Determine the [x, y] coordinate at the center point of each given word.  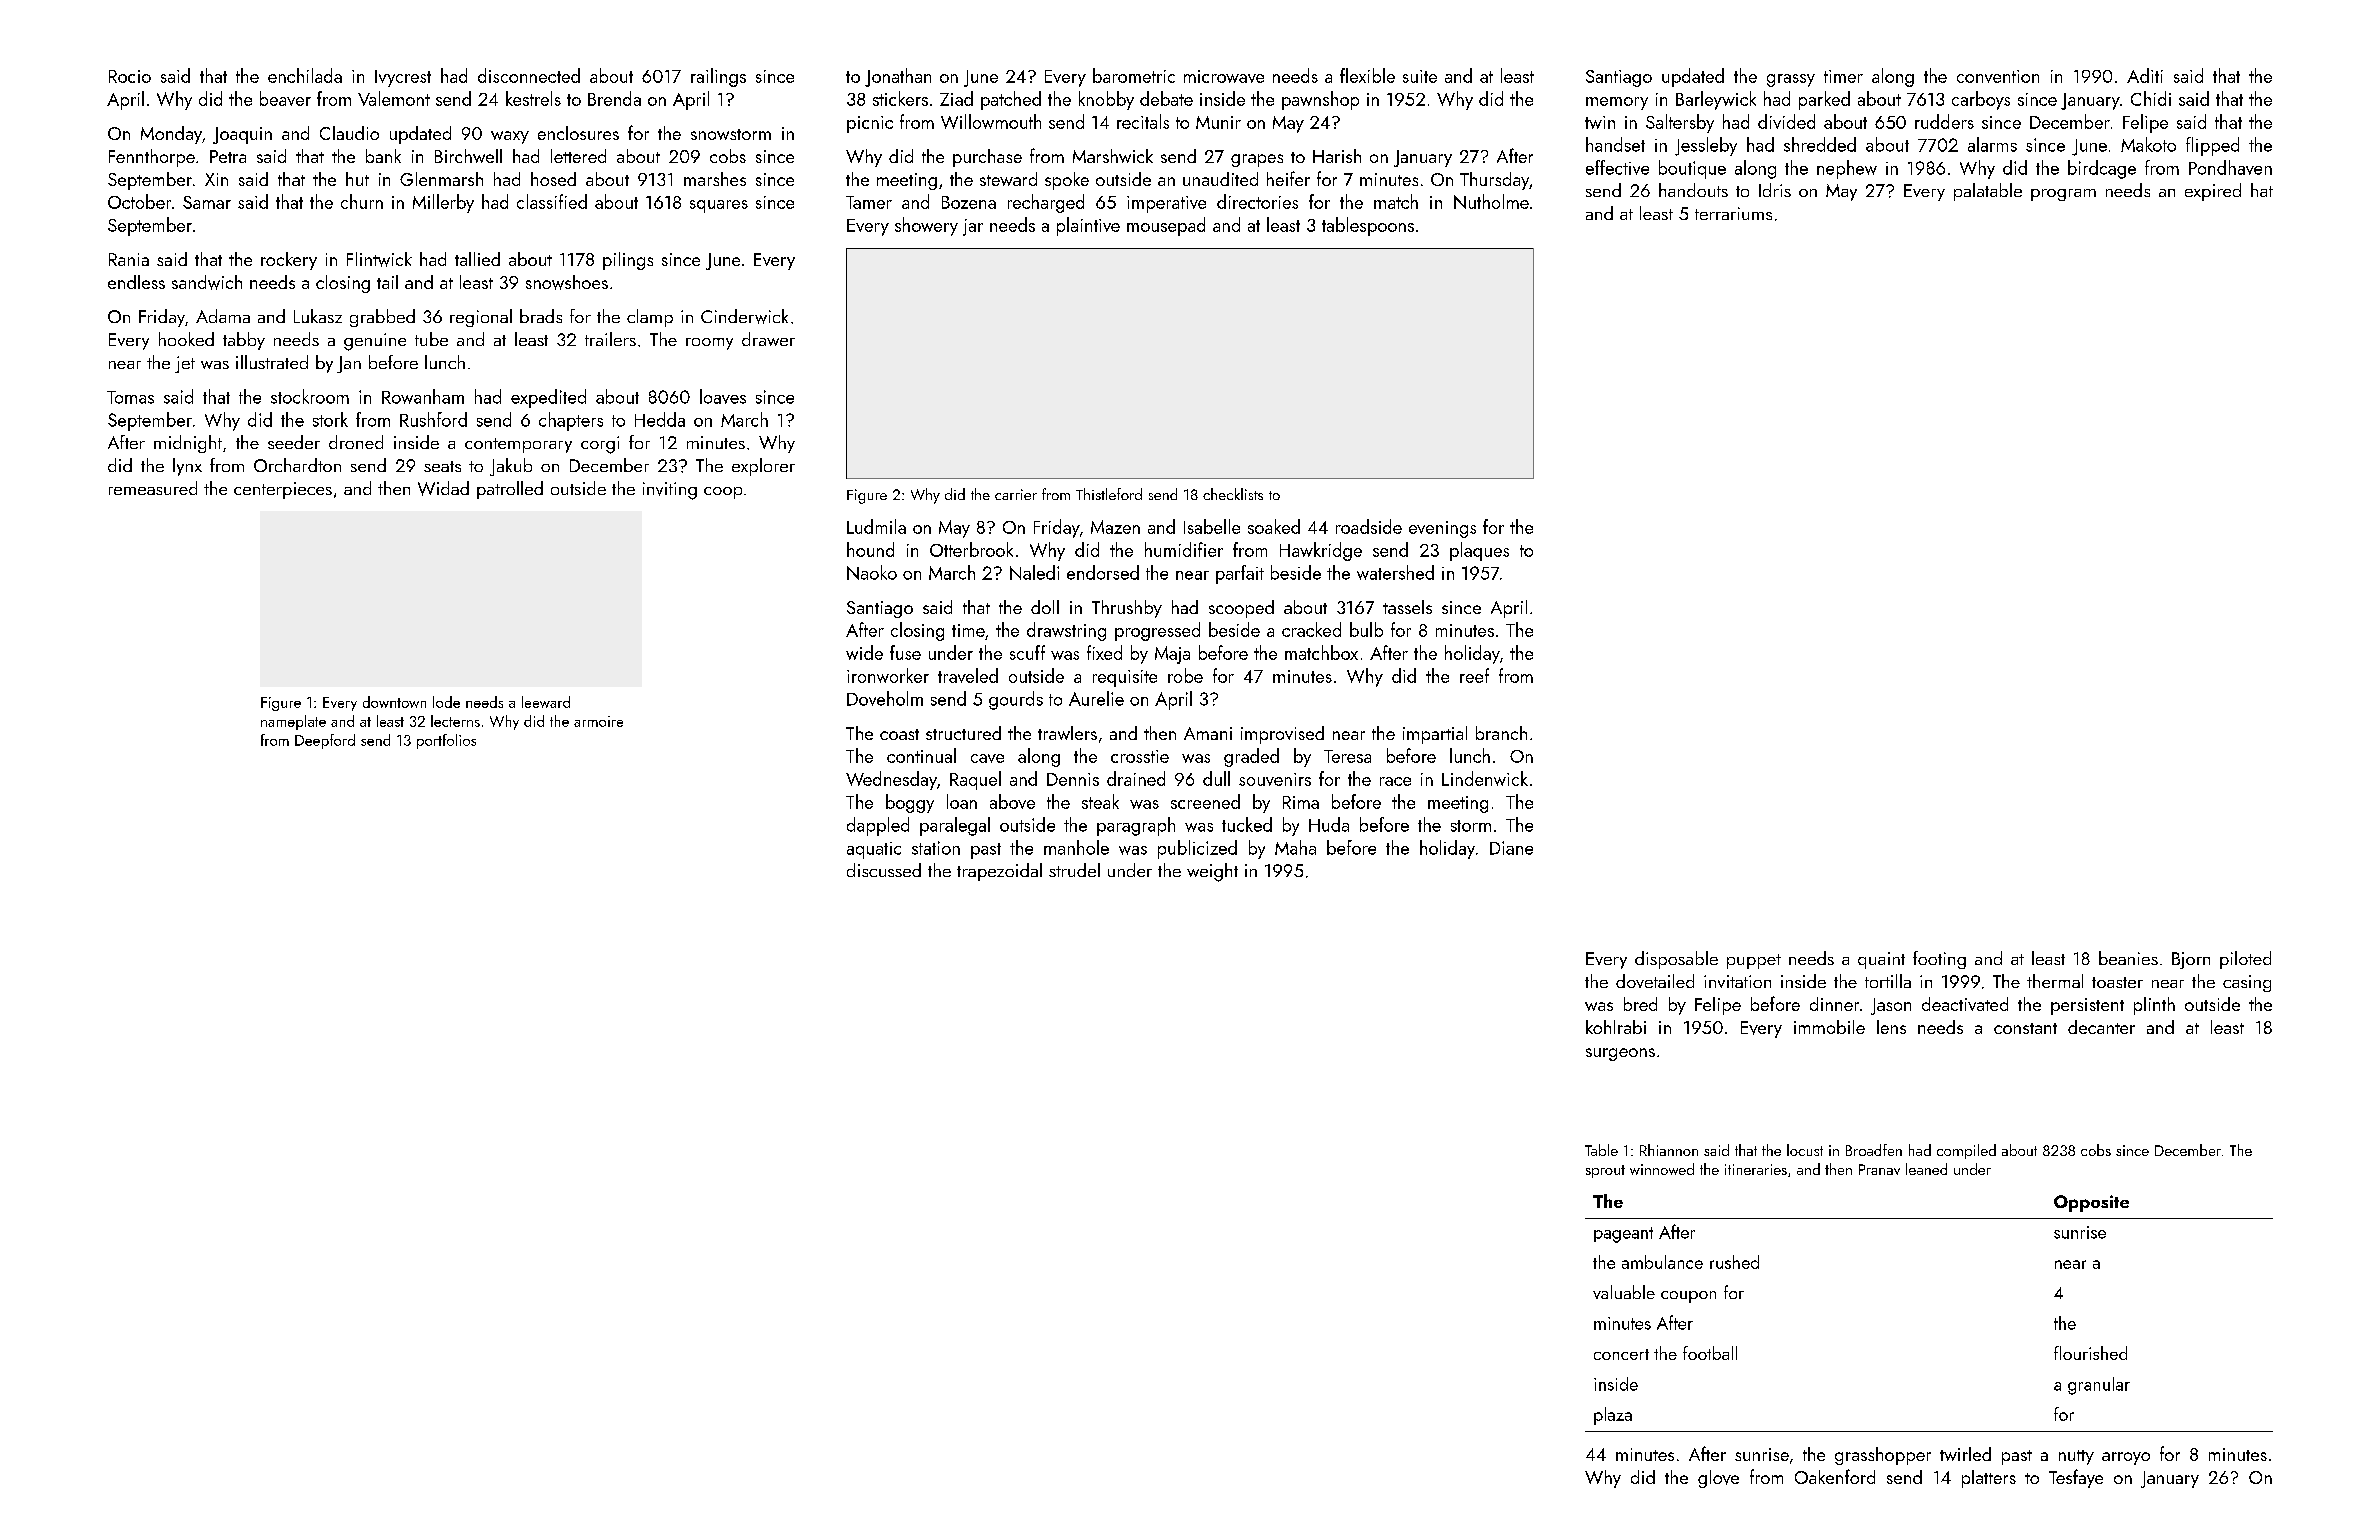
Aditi [2145, 75]
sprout [1605, 1171]
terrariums [1733, 213]
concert [1621, 1354]
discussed [884, 870]
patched [1011, 100]
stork [330, 419]
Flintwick [379, 259]
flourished [2090, 1353]
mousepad [1166, 226]
